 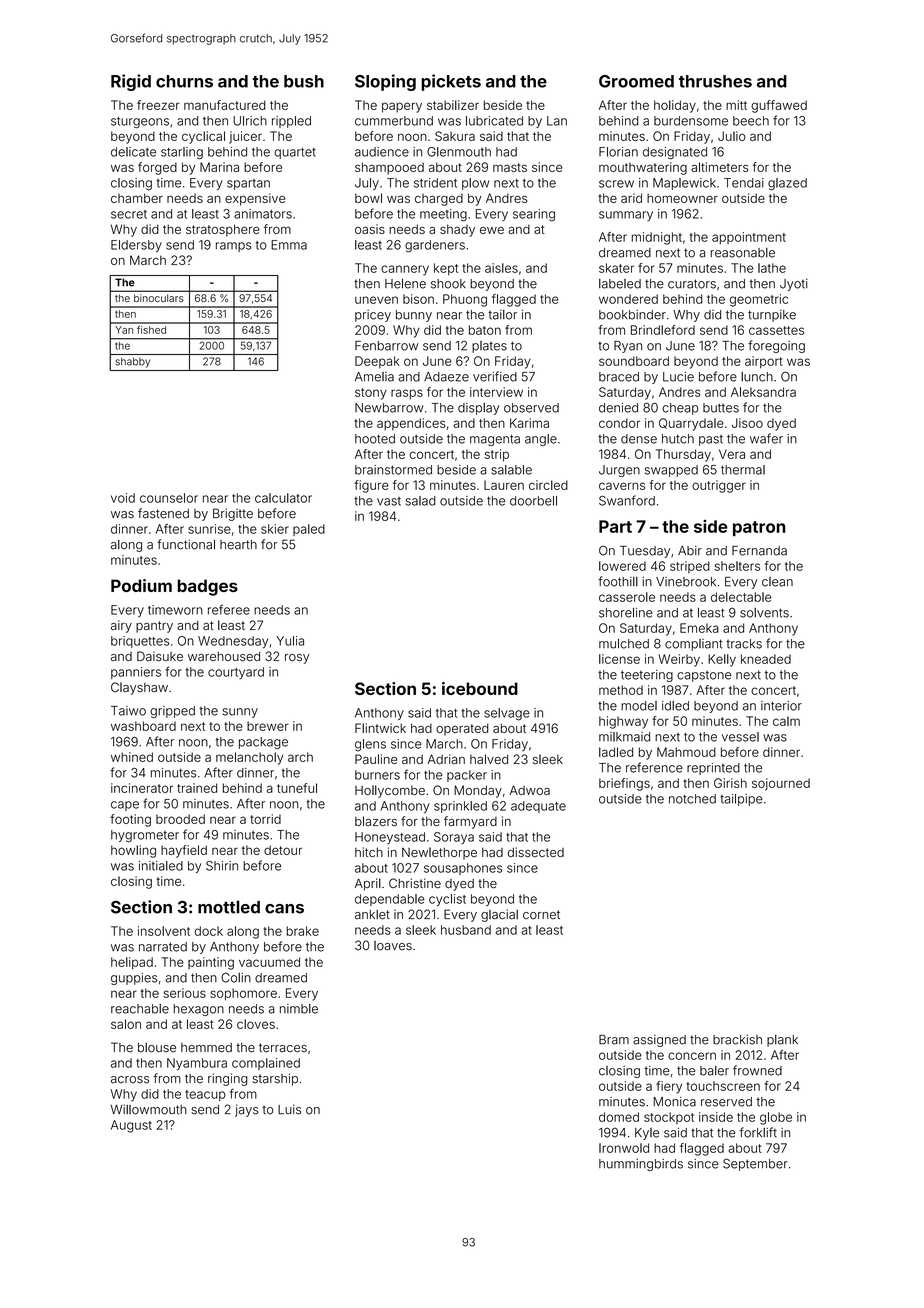 What do you see at coordinates (757, 1070) in the screenshot?
I see `frowned` at bounding box center [757, 1070].
